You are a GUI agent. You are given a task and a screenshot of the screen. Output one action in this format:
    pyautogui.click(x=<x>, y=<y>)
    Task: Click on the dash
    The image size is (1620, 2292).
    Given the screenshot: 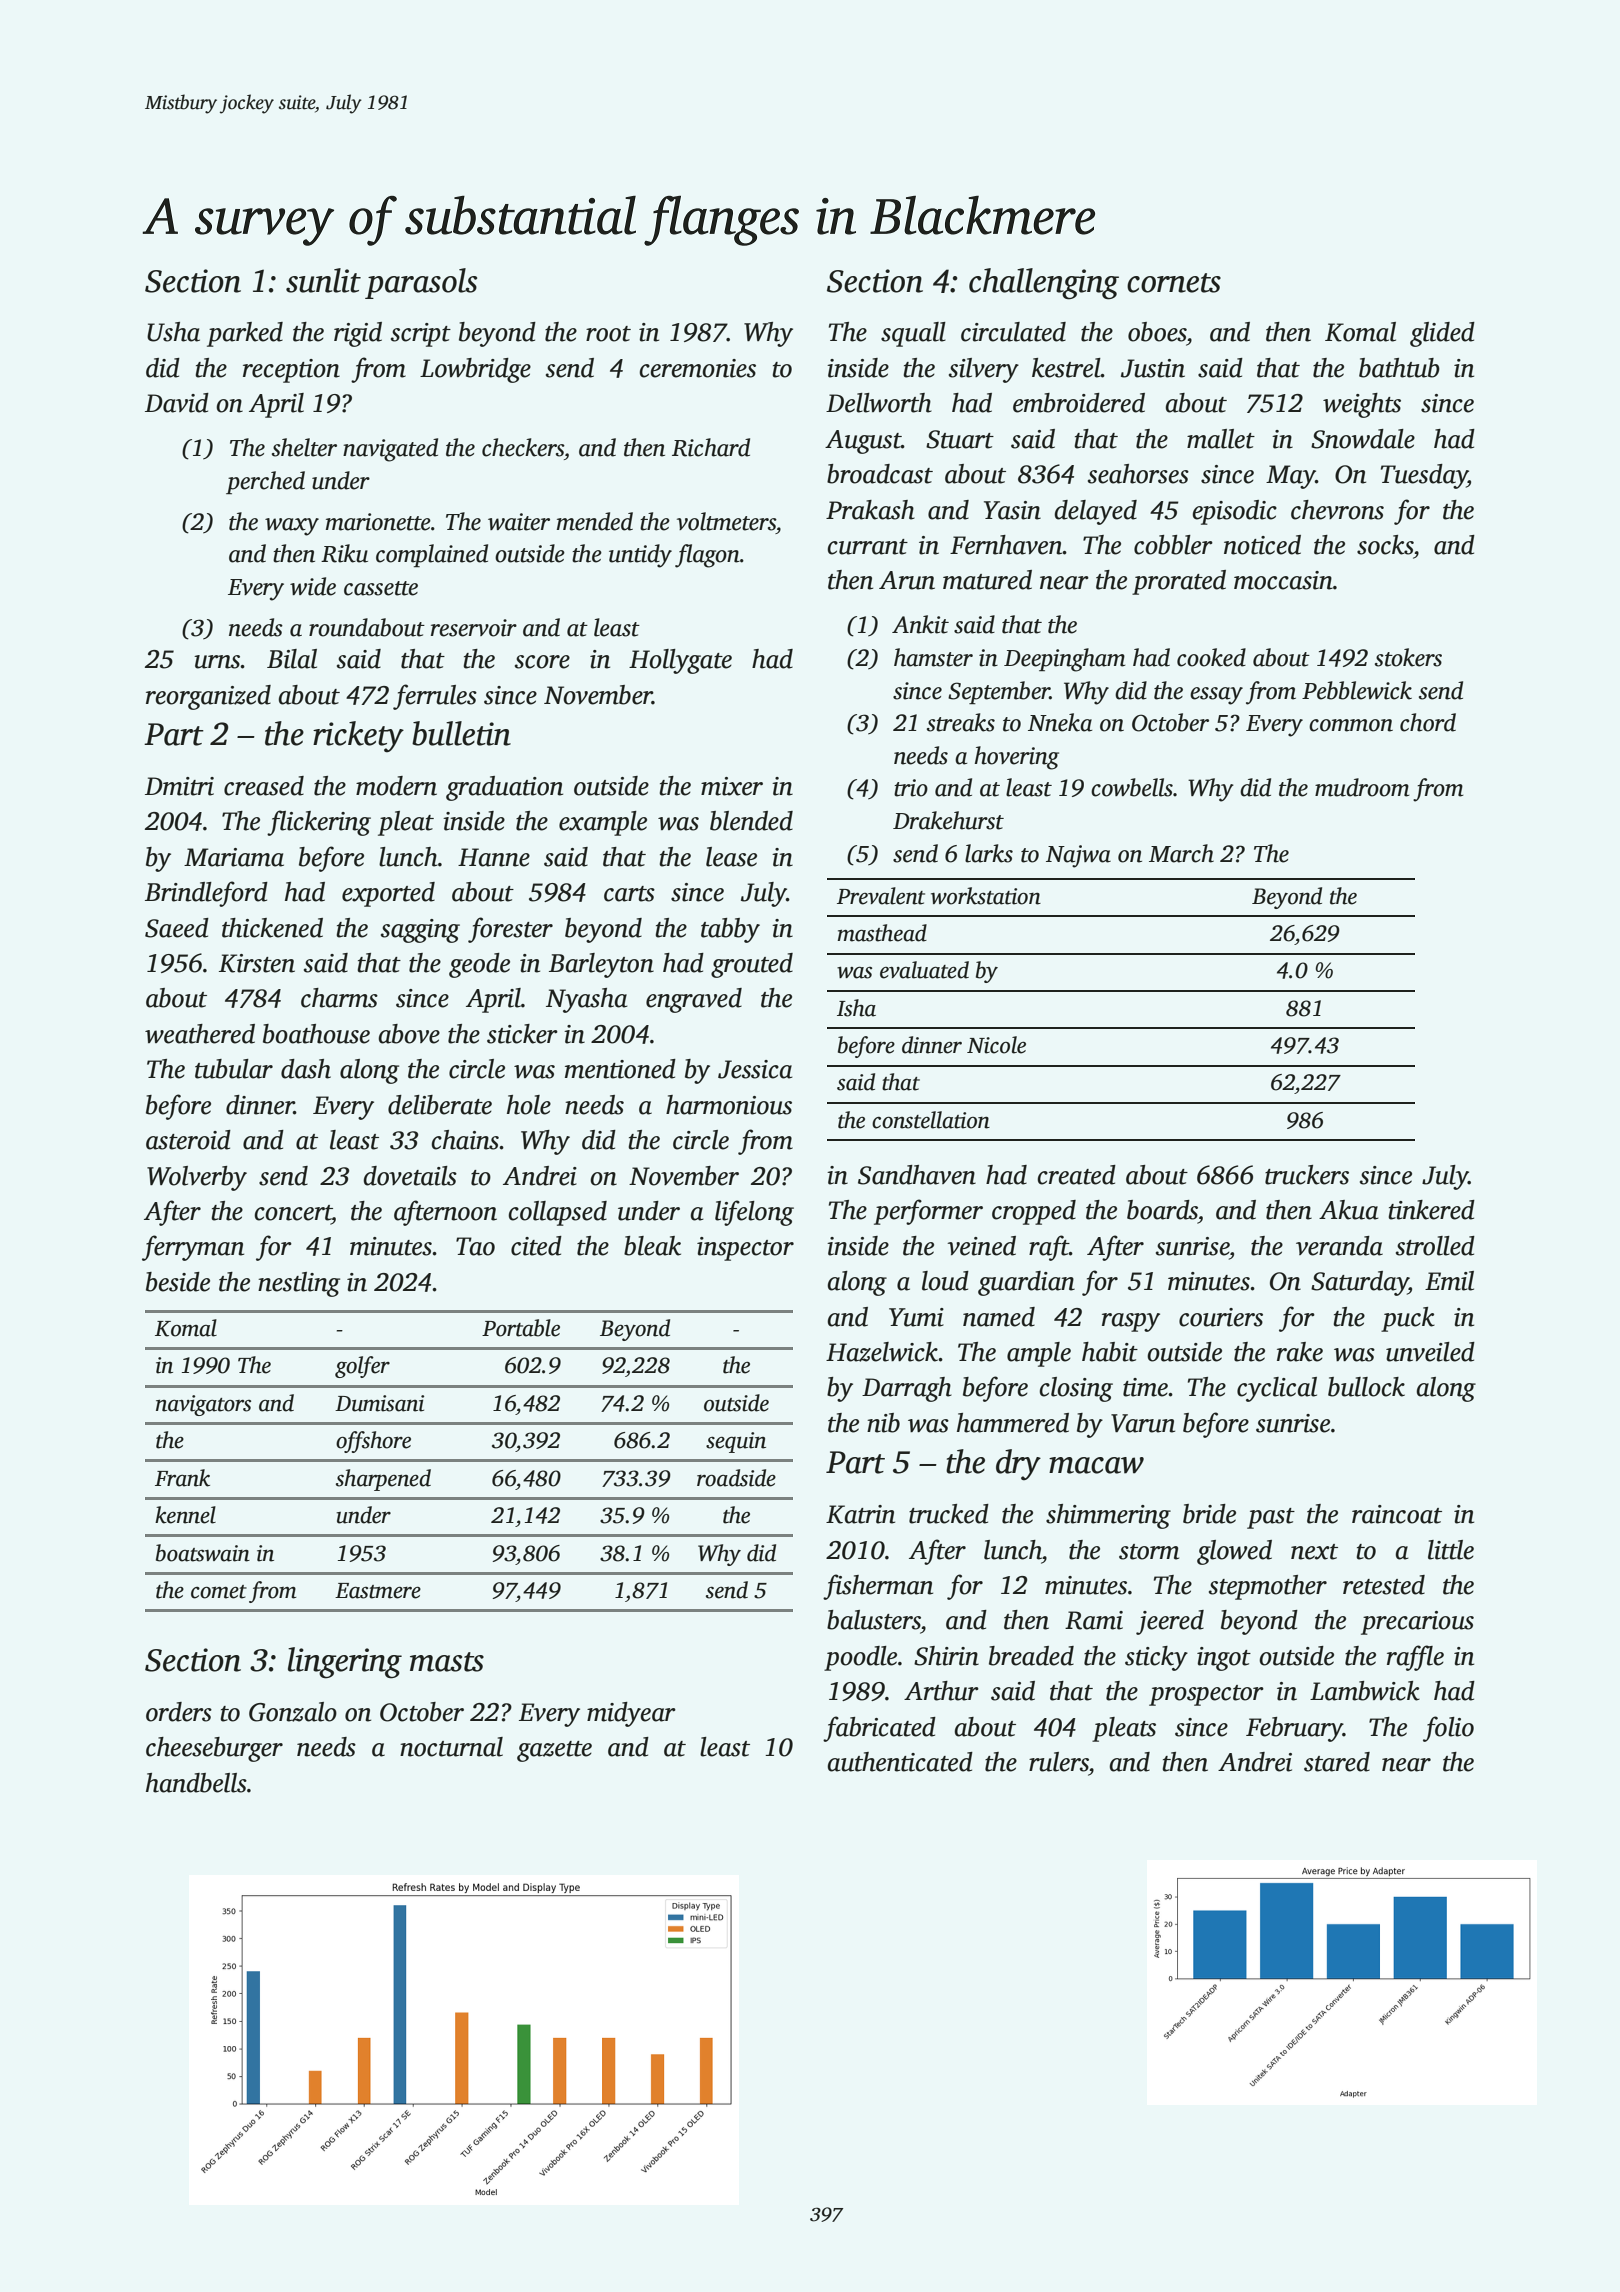 What is the action you would take?
    pyautogui.click(x=306, y=1069)
